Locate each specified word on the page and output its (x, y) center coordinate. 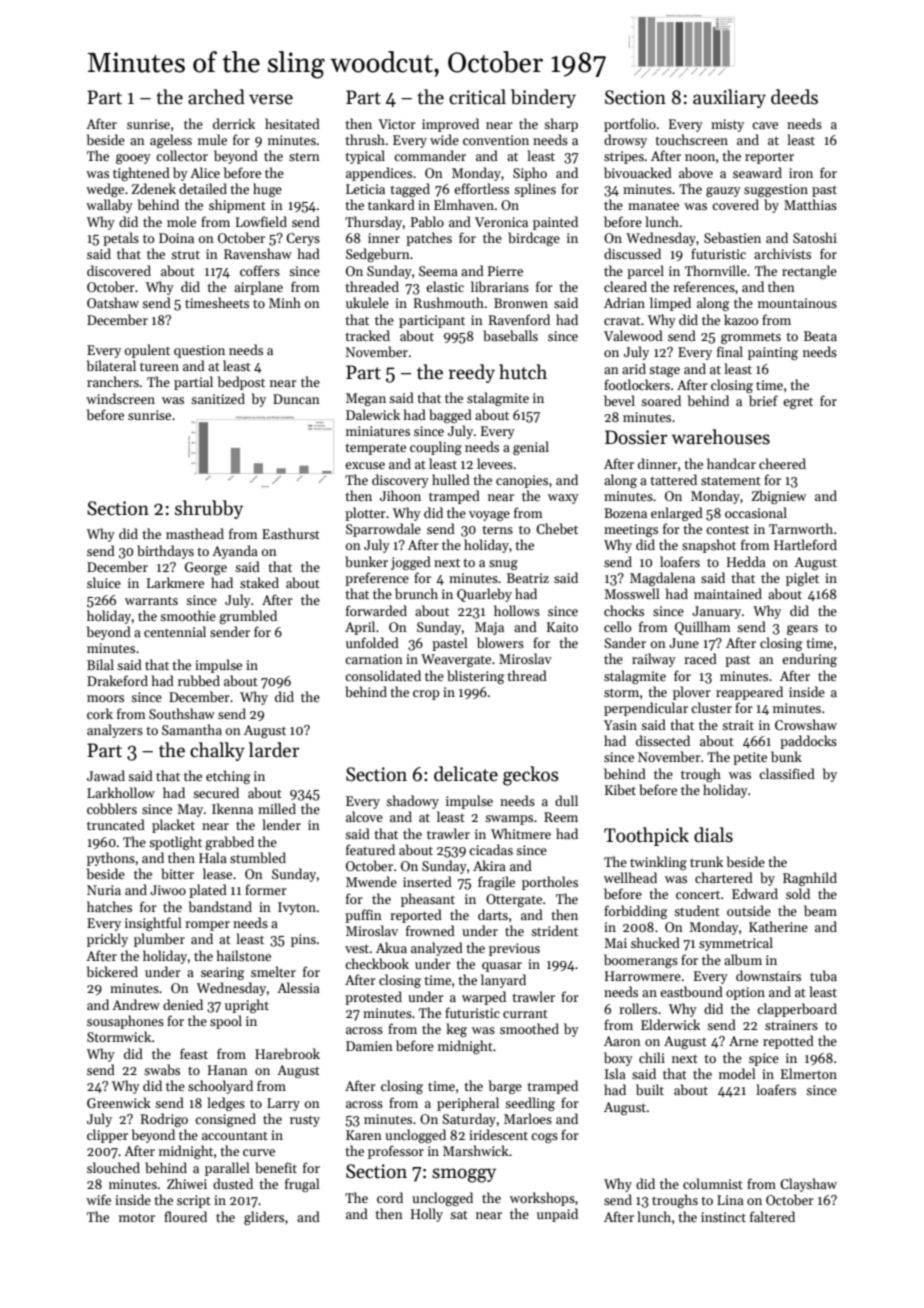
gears (802, 630)
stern (304, 157)
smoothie (188, 615)
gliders (264, 1218)
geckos (531, 776)
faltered (772, 1216)
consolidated (383, 675)
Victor (397, 124)
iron (801, 173)
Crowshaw (806, 724)
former (266, 889)
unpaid (557, 1215)
